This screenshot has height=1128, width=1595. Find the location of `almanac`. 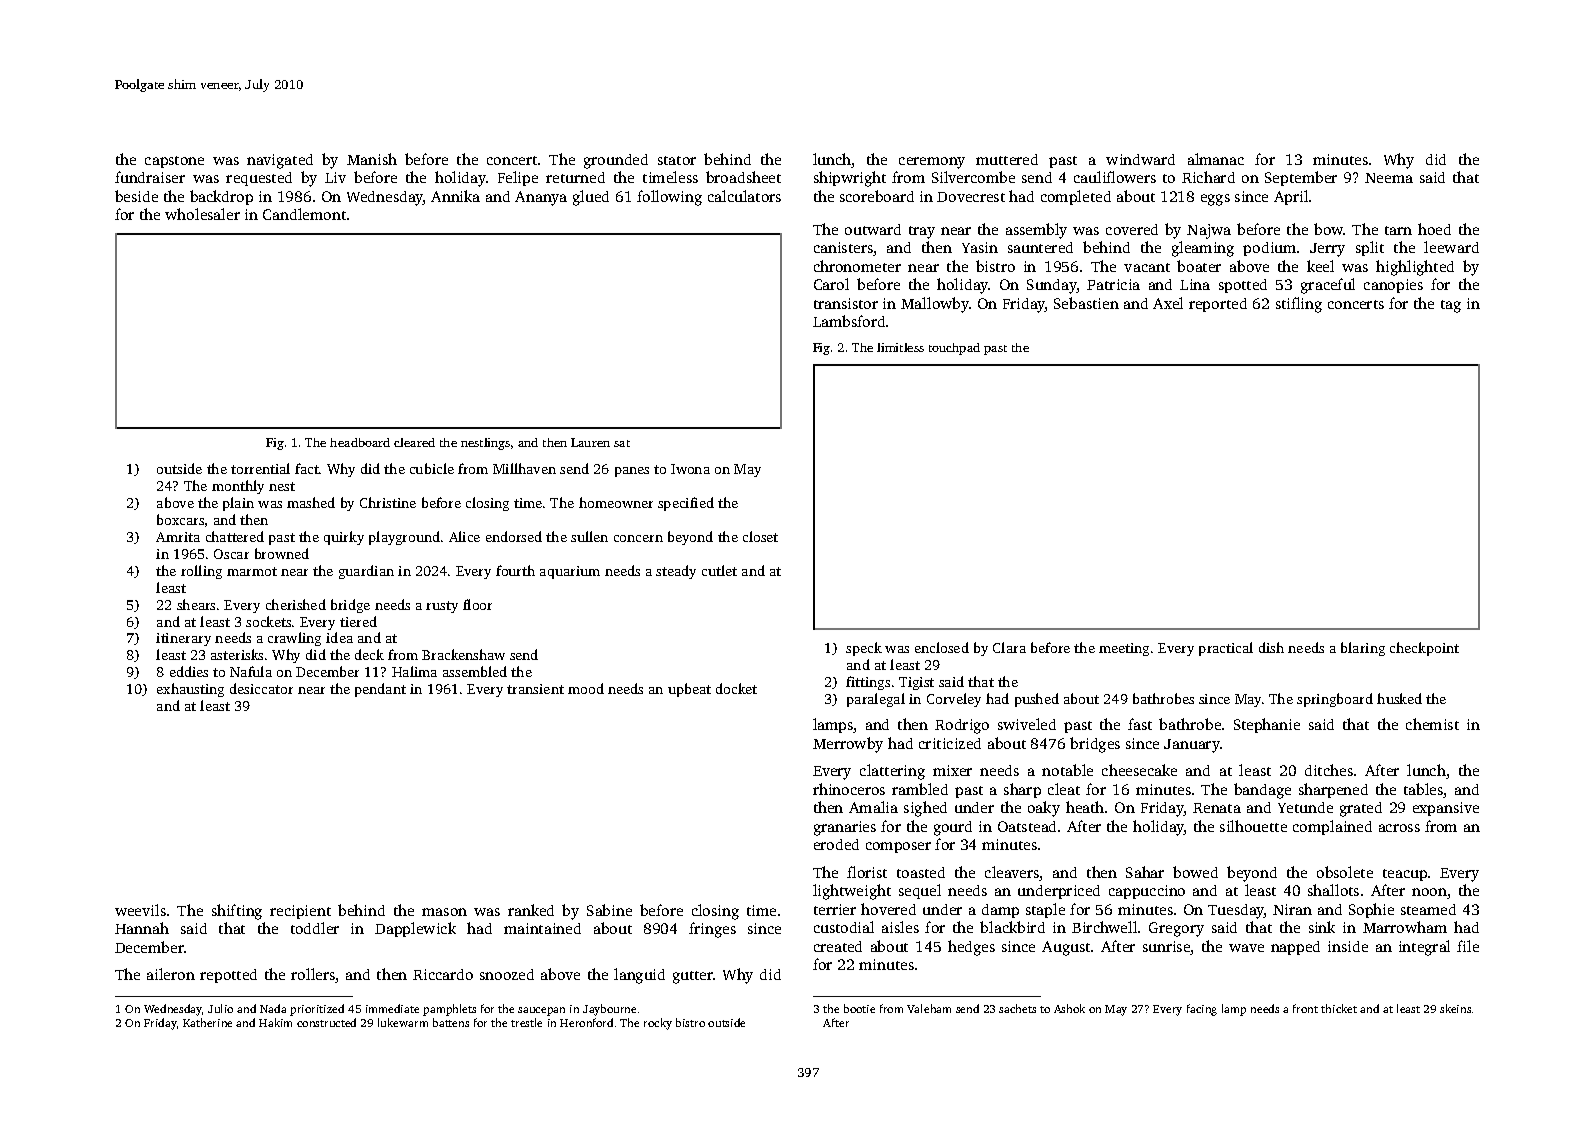

almanac is located at coordinates (1216, 159).
